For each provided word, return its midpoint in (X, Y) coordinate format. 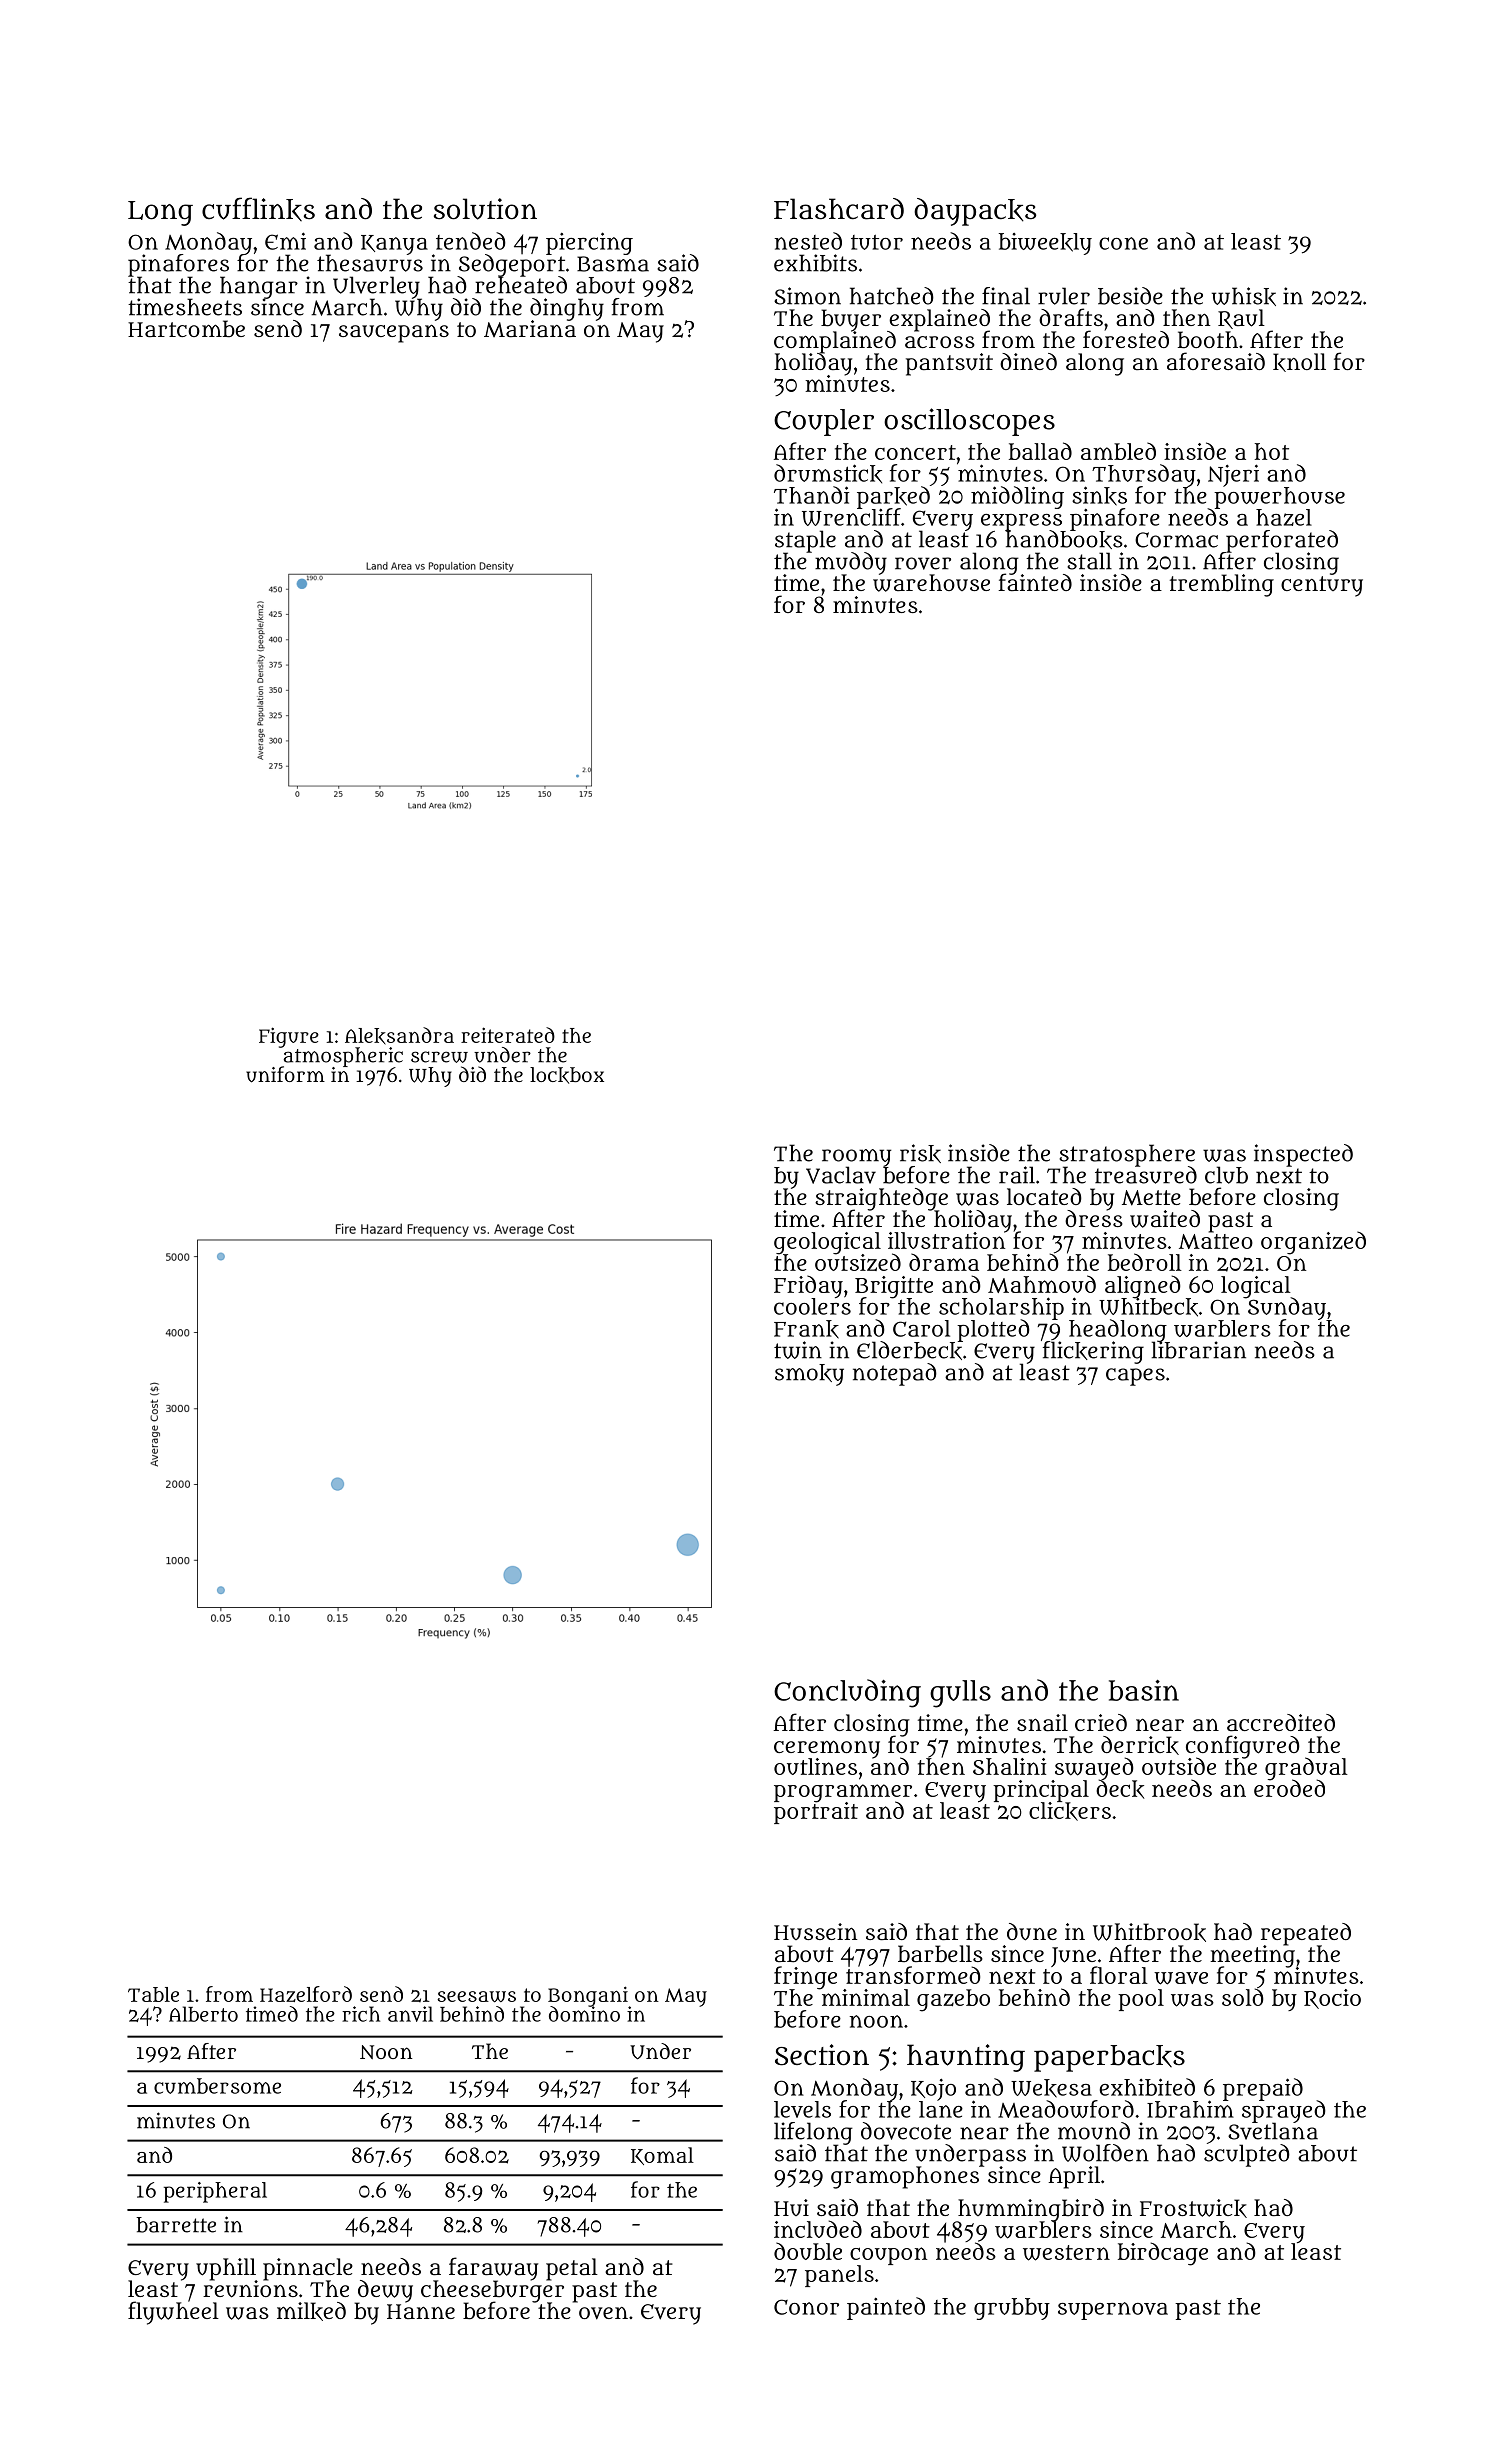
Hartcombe (186, 328)
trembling (1222, 585)
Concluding (847, 1693)
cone (1123, 243)
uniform (285, 1074)
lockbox (567, 1075)
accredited (1281, 1722)
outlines (815, 1766)
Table (153, 1994)
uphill (226, 2269)
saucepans (394, 333)
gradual (1306, 1768)
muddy (851, 563)
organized (1313, 1243)
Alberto (203, 2014)
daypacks (975, 212)
